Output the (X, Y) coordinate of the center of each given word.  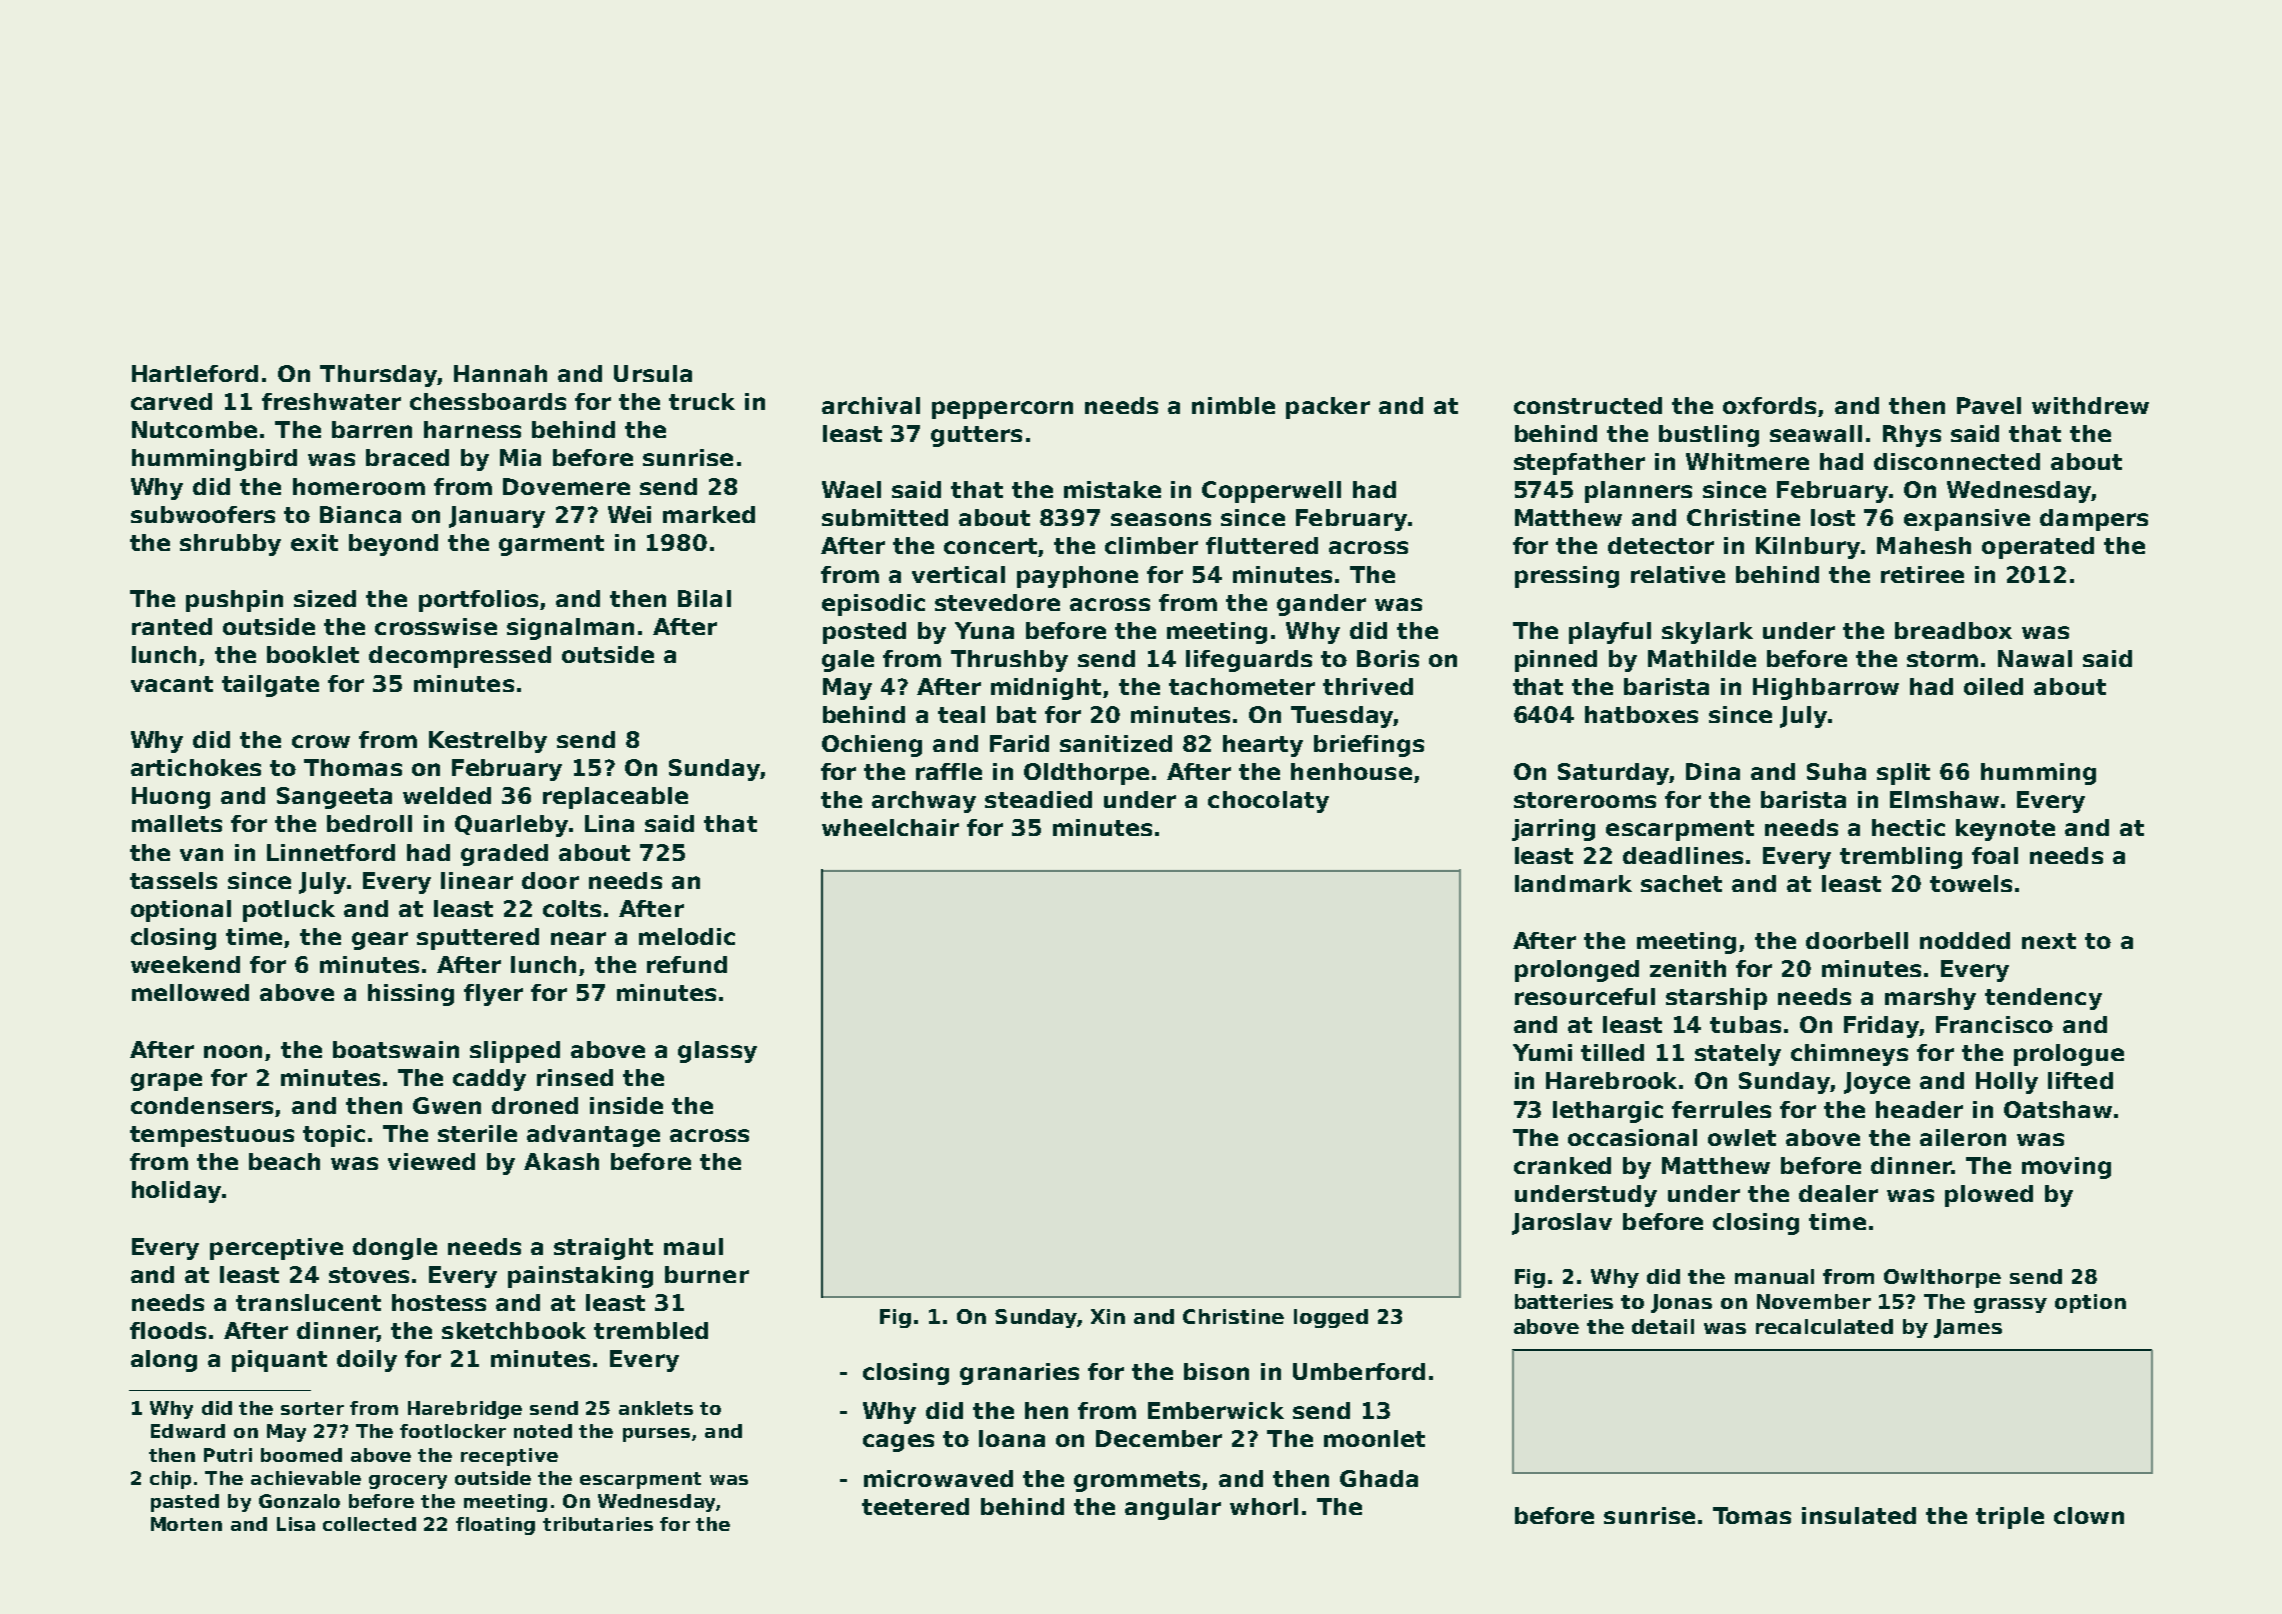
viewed (431, 1161)
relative (1678, 574)
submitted (885, 517)
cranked (1562, 1165)
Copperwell (1271, 492)
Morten (186, 1524)
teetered (915, 1506)
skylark (1707, 633)
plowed (1989, 1196)
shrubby (230, 545)
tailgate (270, 686)
